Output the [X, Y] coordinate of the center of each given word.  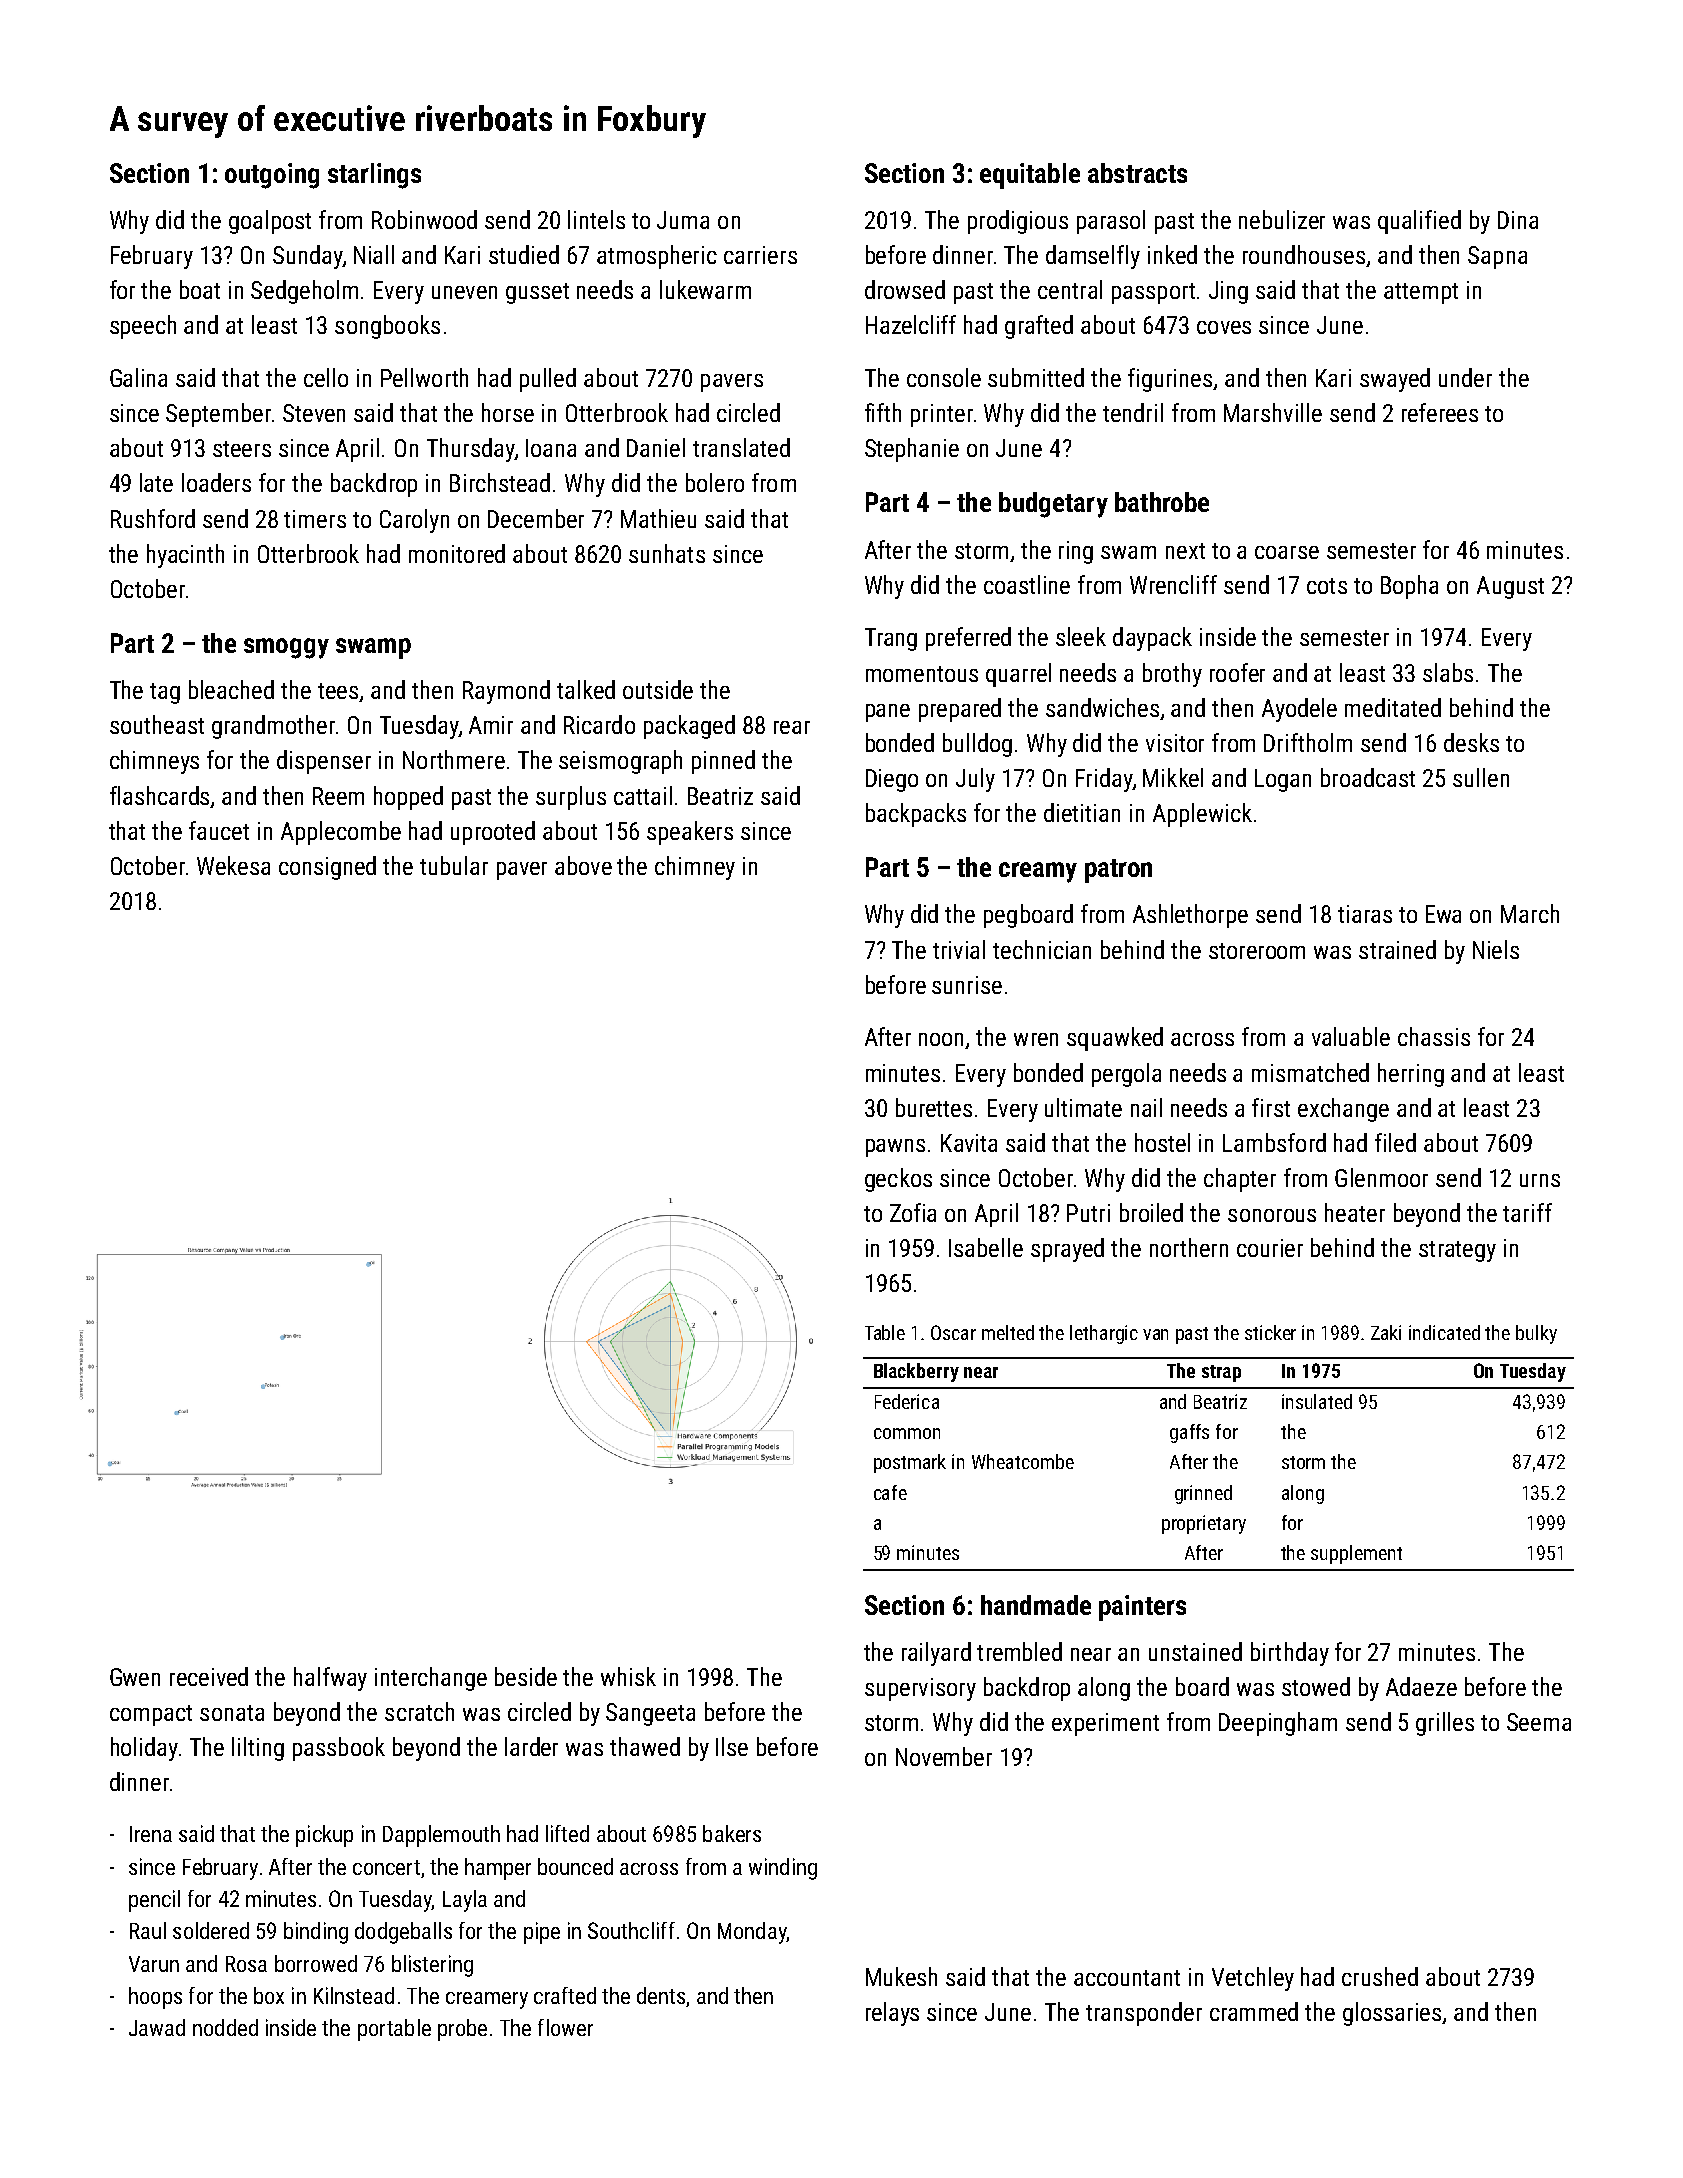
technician [1042, 949]
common [907, 1433]
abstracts [1137, 173]
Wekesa [233, 865]
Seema [1539, 1722]
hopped [408, 798]
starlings [374, 176]
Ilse [732, 1746]
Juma [683, 220]
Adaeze [1421, 1686]
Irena [151, 1834]
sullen [1481, 777]
